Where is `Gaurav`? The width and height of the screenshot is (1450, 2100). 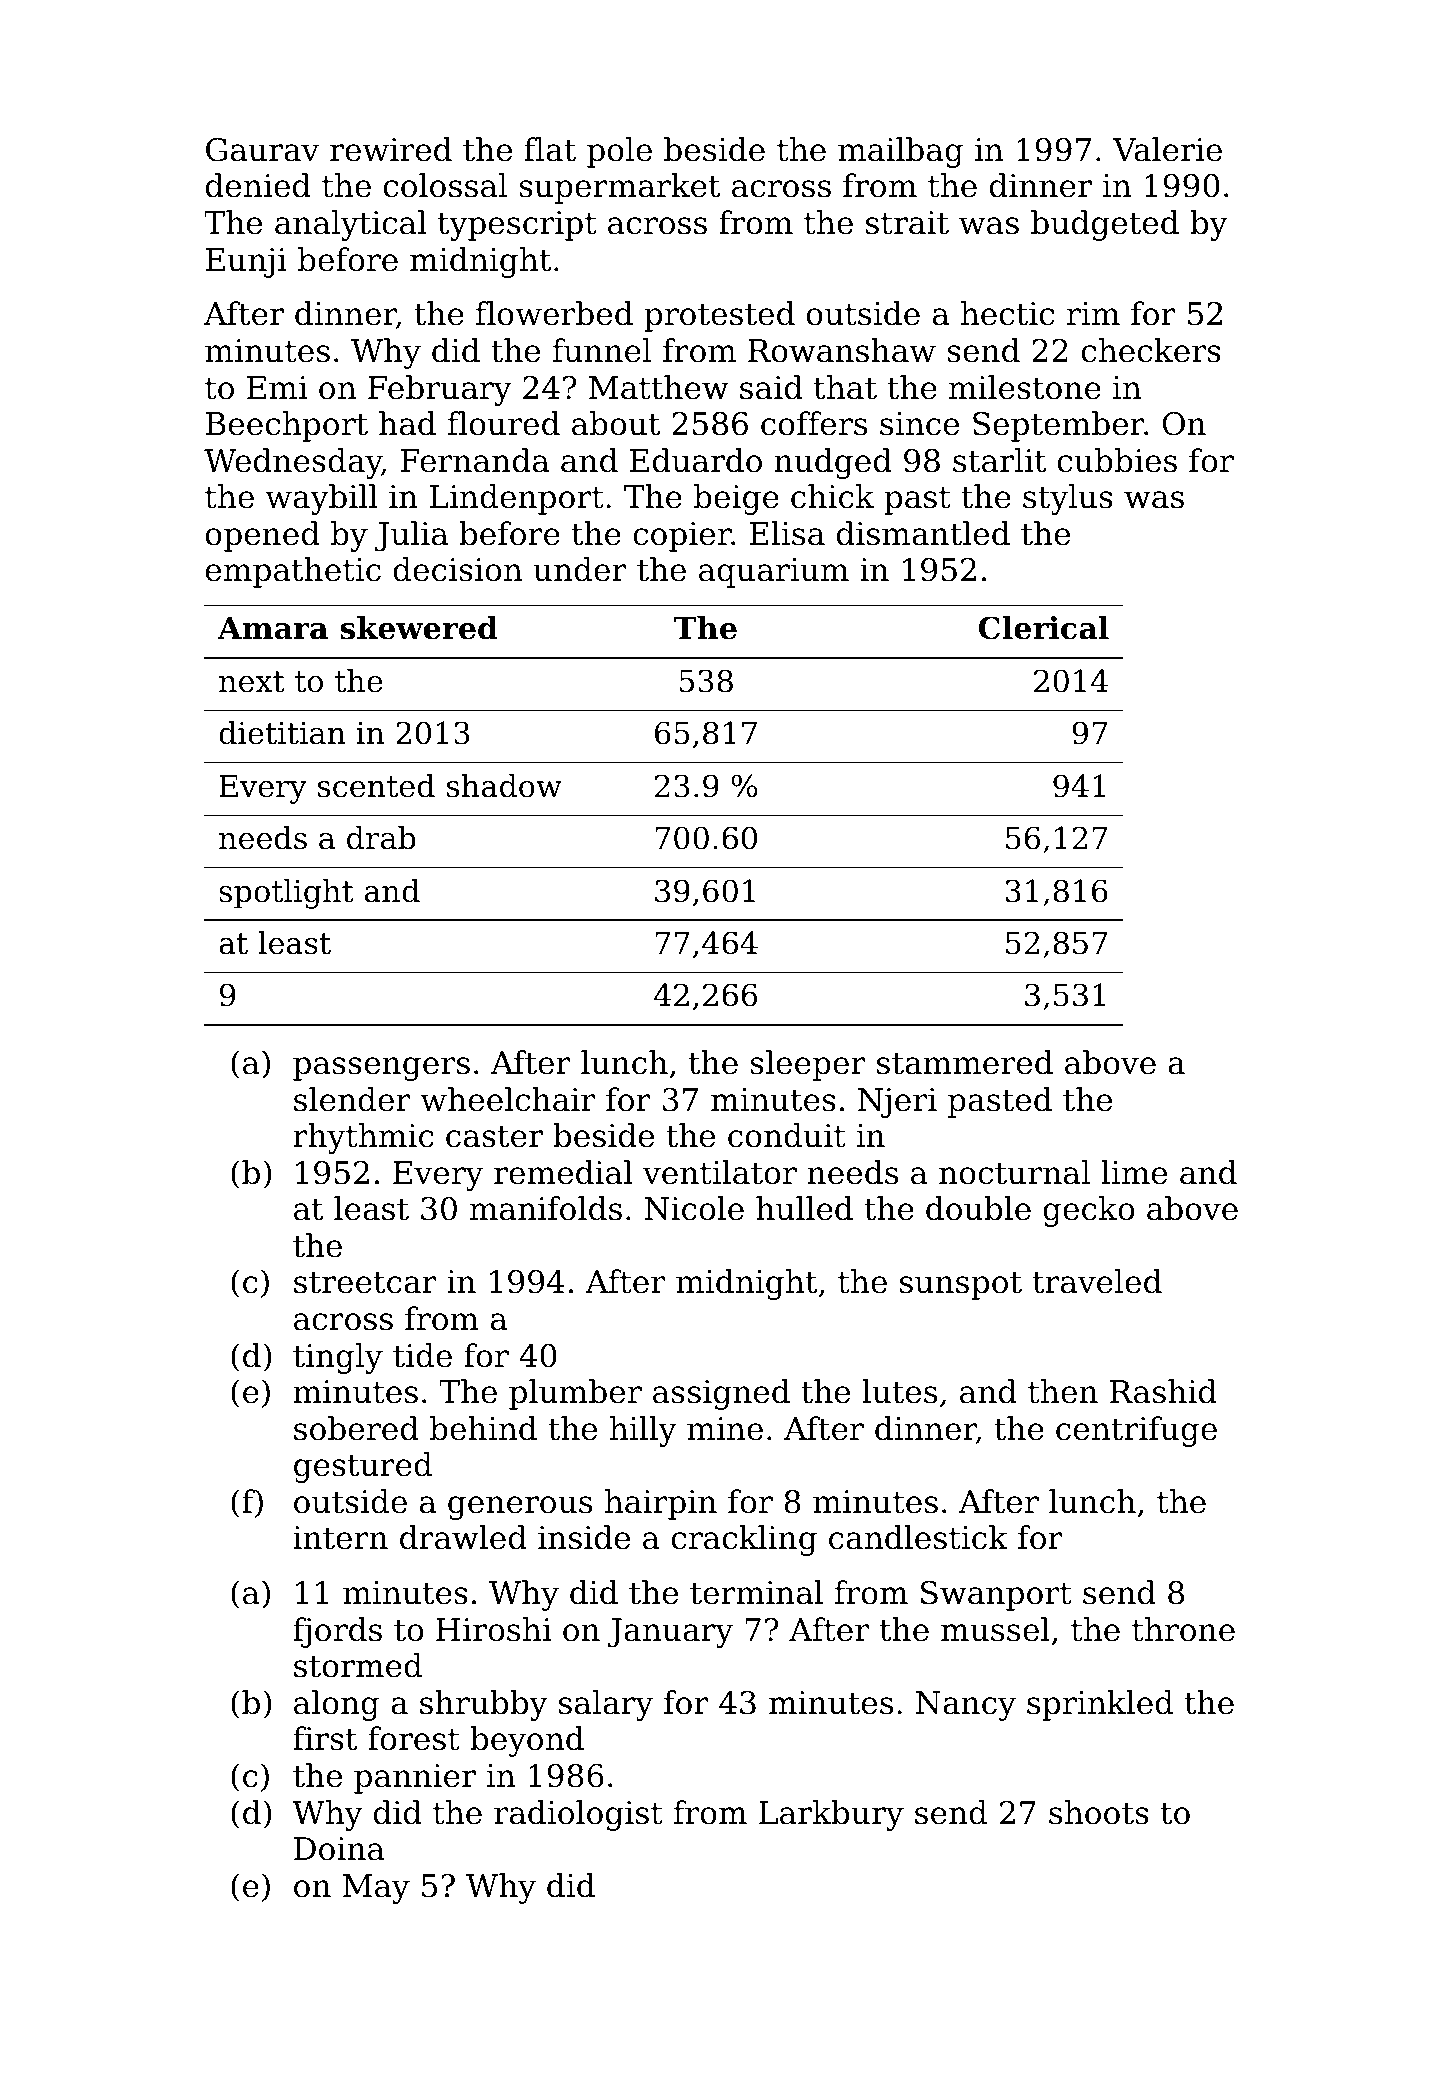 Gaurav is located at coordinates (262, 150).
